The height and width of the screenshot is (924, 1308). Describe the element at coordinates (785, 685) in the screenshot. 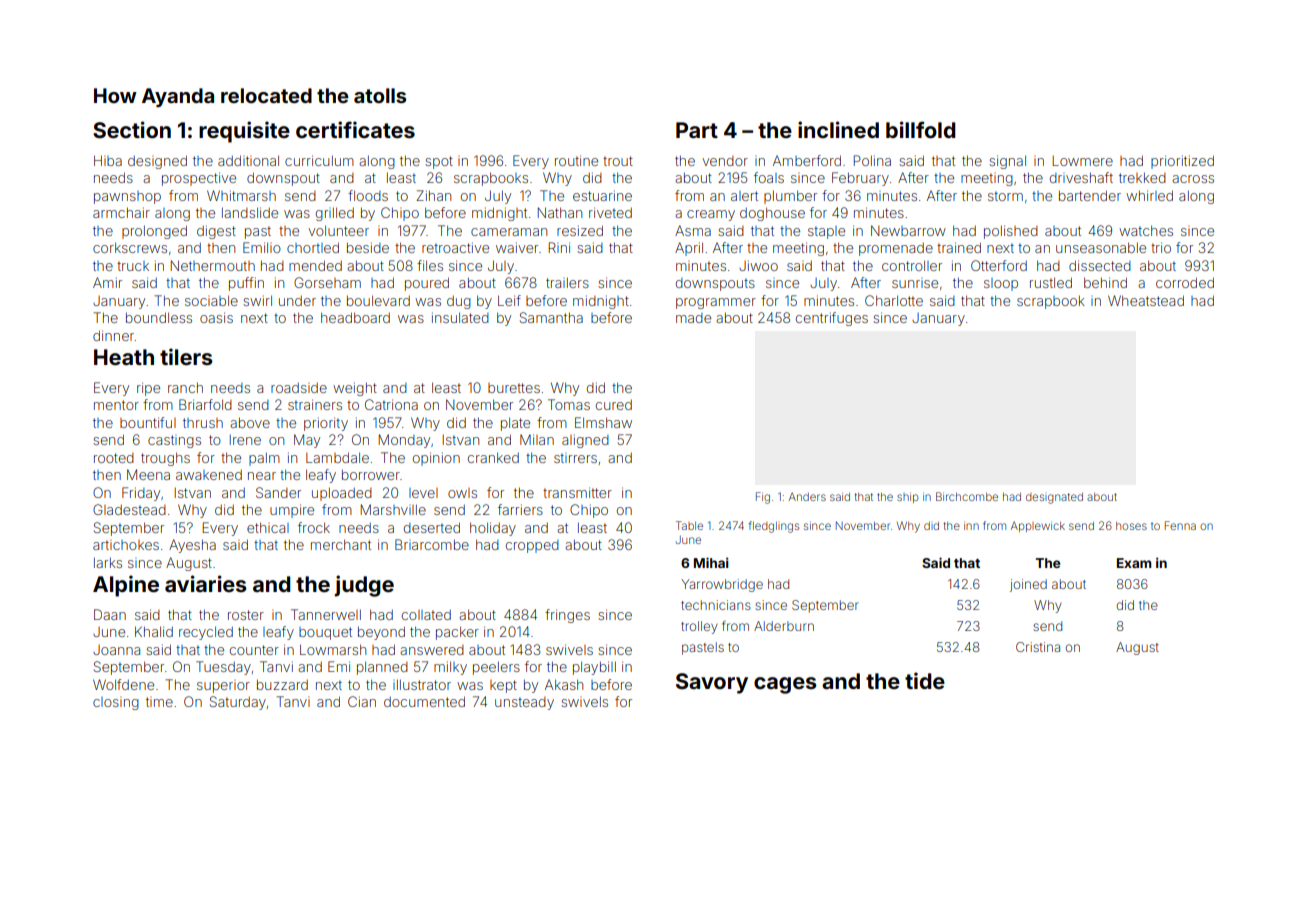

I see `cages` at that location.
